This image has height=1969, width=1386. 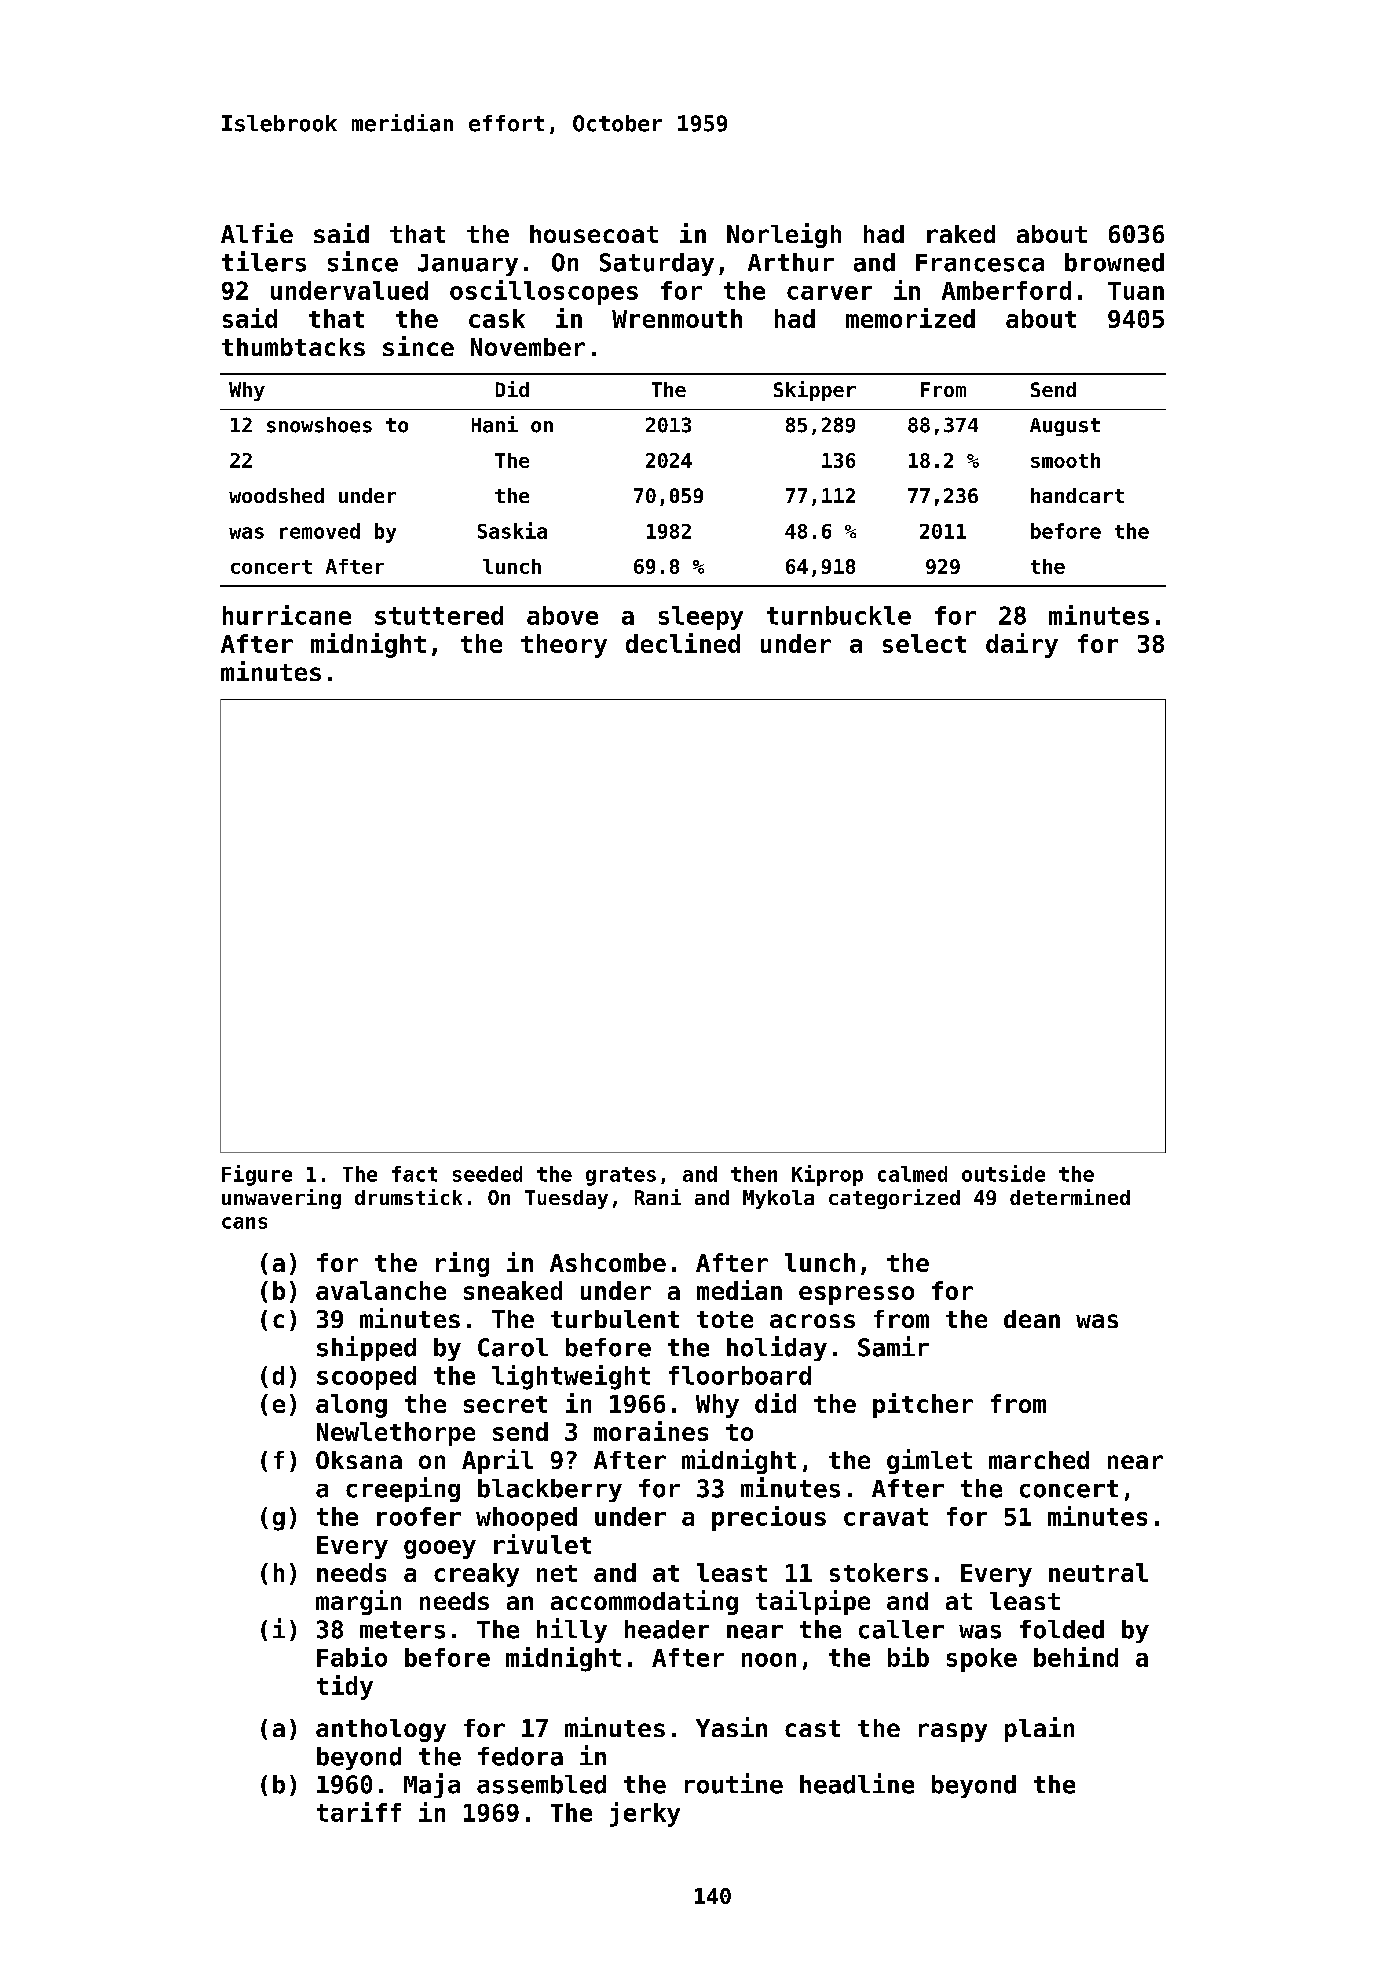 What do you see at coordinates (293, 347) in the image?
I see `thumbtacks` at bounding box center [293, 347].
